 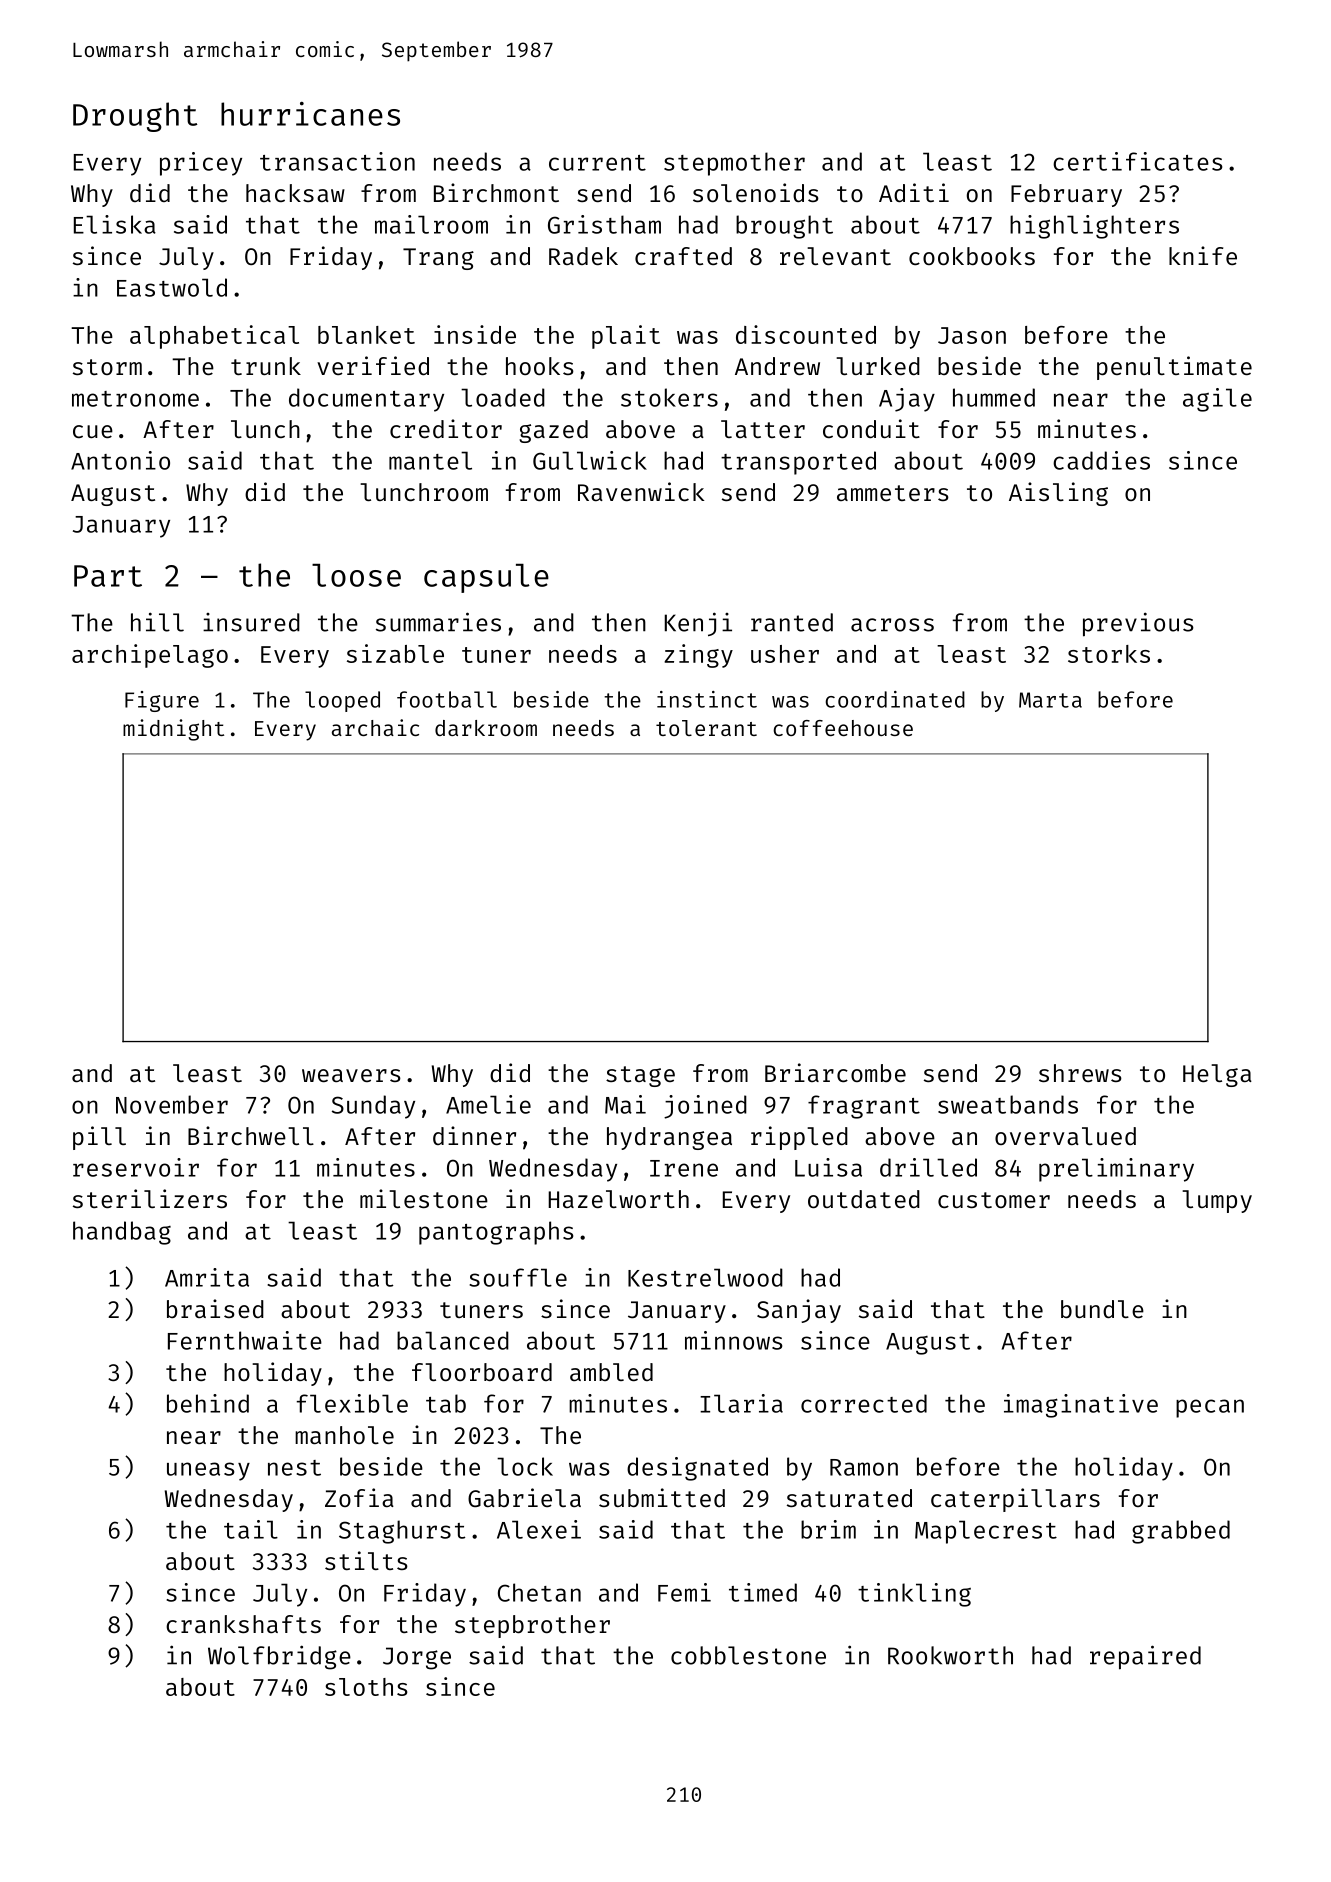 What do you see at coordinates (597, 163) in the page?
I see `current` at bounding box center [597, 163].
